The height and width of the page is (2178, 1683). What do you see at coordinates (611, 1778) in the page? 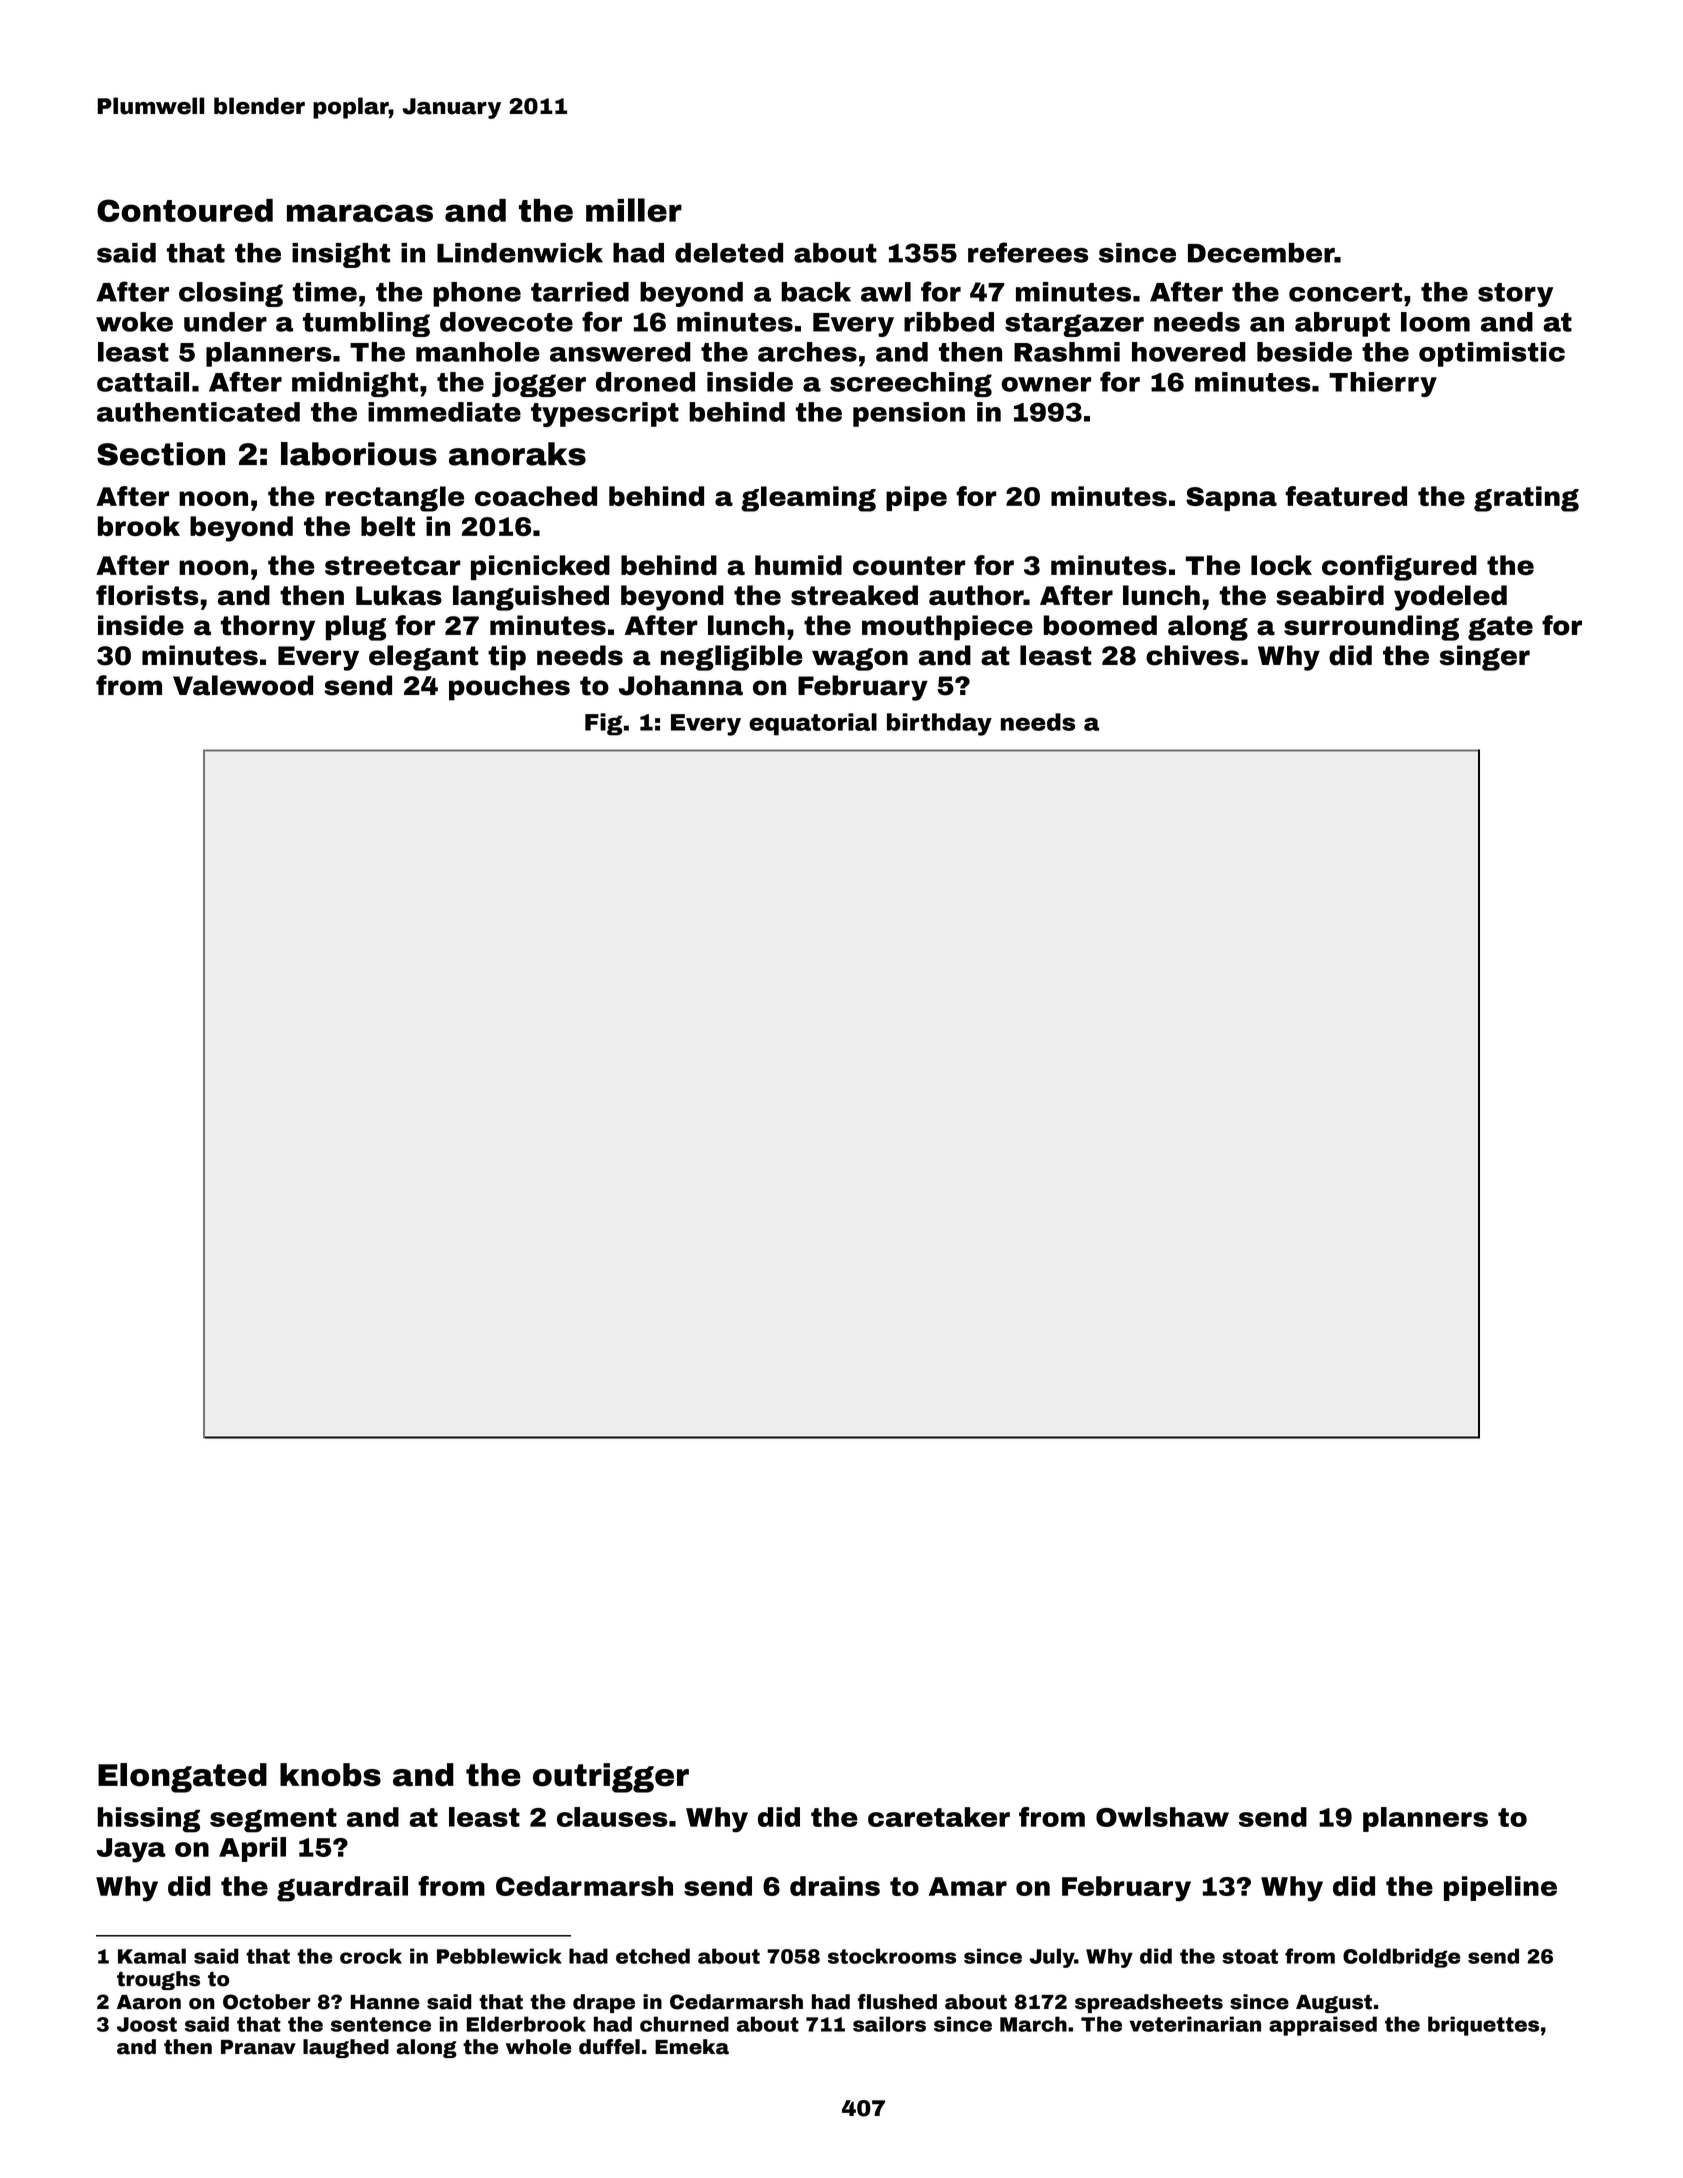
I see `outrigger` at bounding box center [611, 1778].
